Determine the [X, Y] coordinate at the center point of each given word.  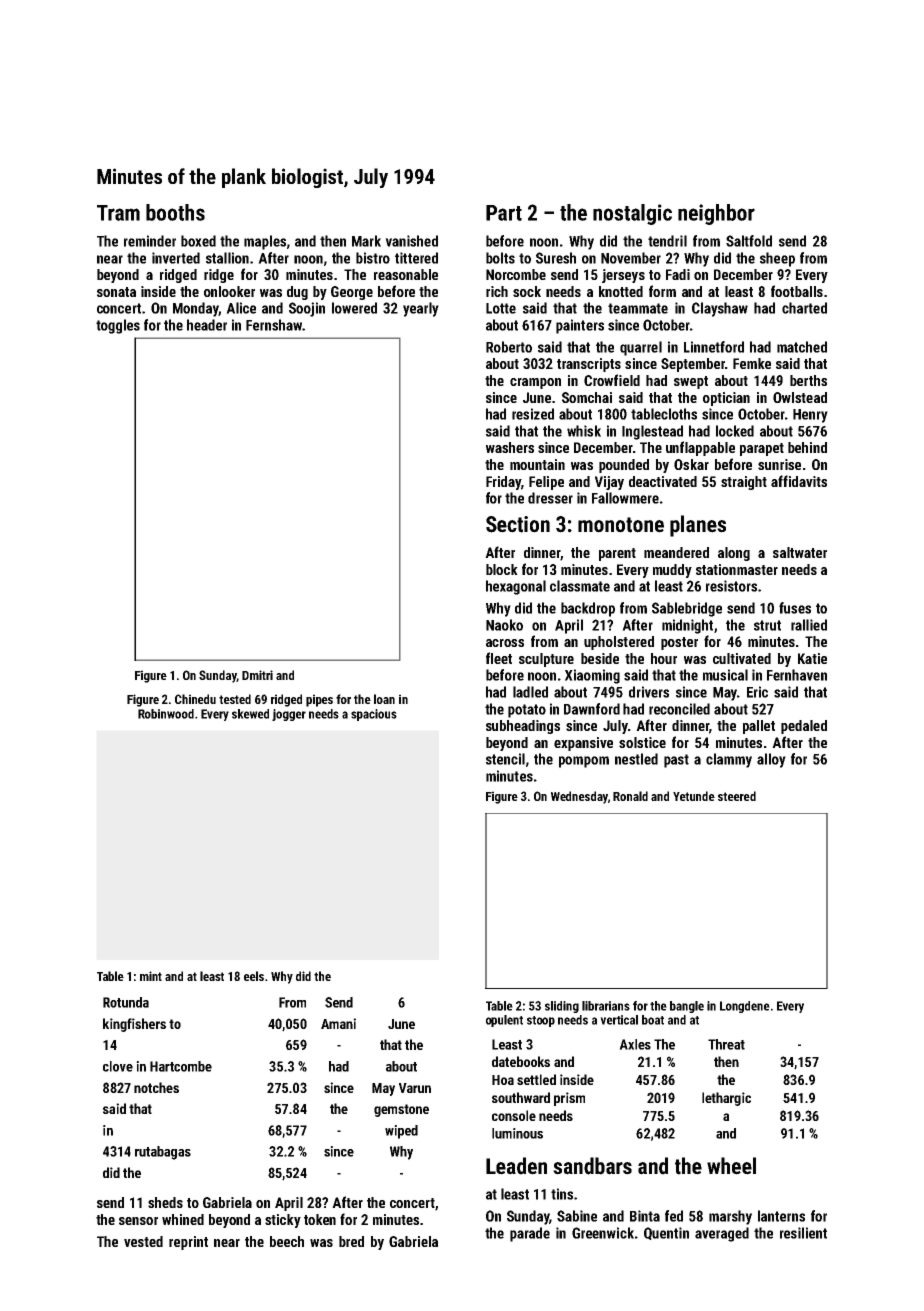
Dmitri [257, 675]
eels [254, 976]
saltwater [800, 552]
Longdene [745, 1007]
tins [562, 1194]
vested [143, 1241]
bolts [500, 258]
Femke [752, 363]
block [502, 569]
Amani [338, 1023]
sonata [116, 292]
